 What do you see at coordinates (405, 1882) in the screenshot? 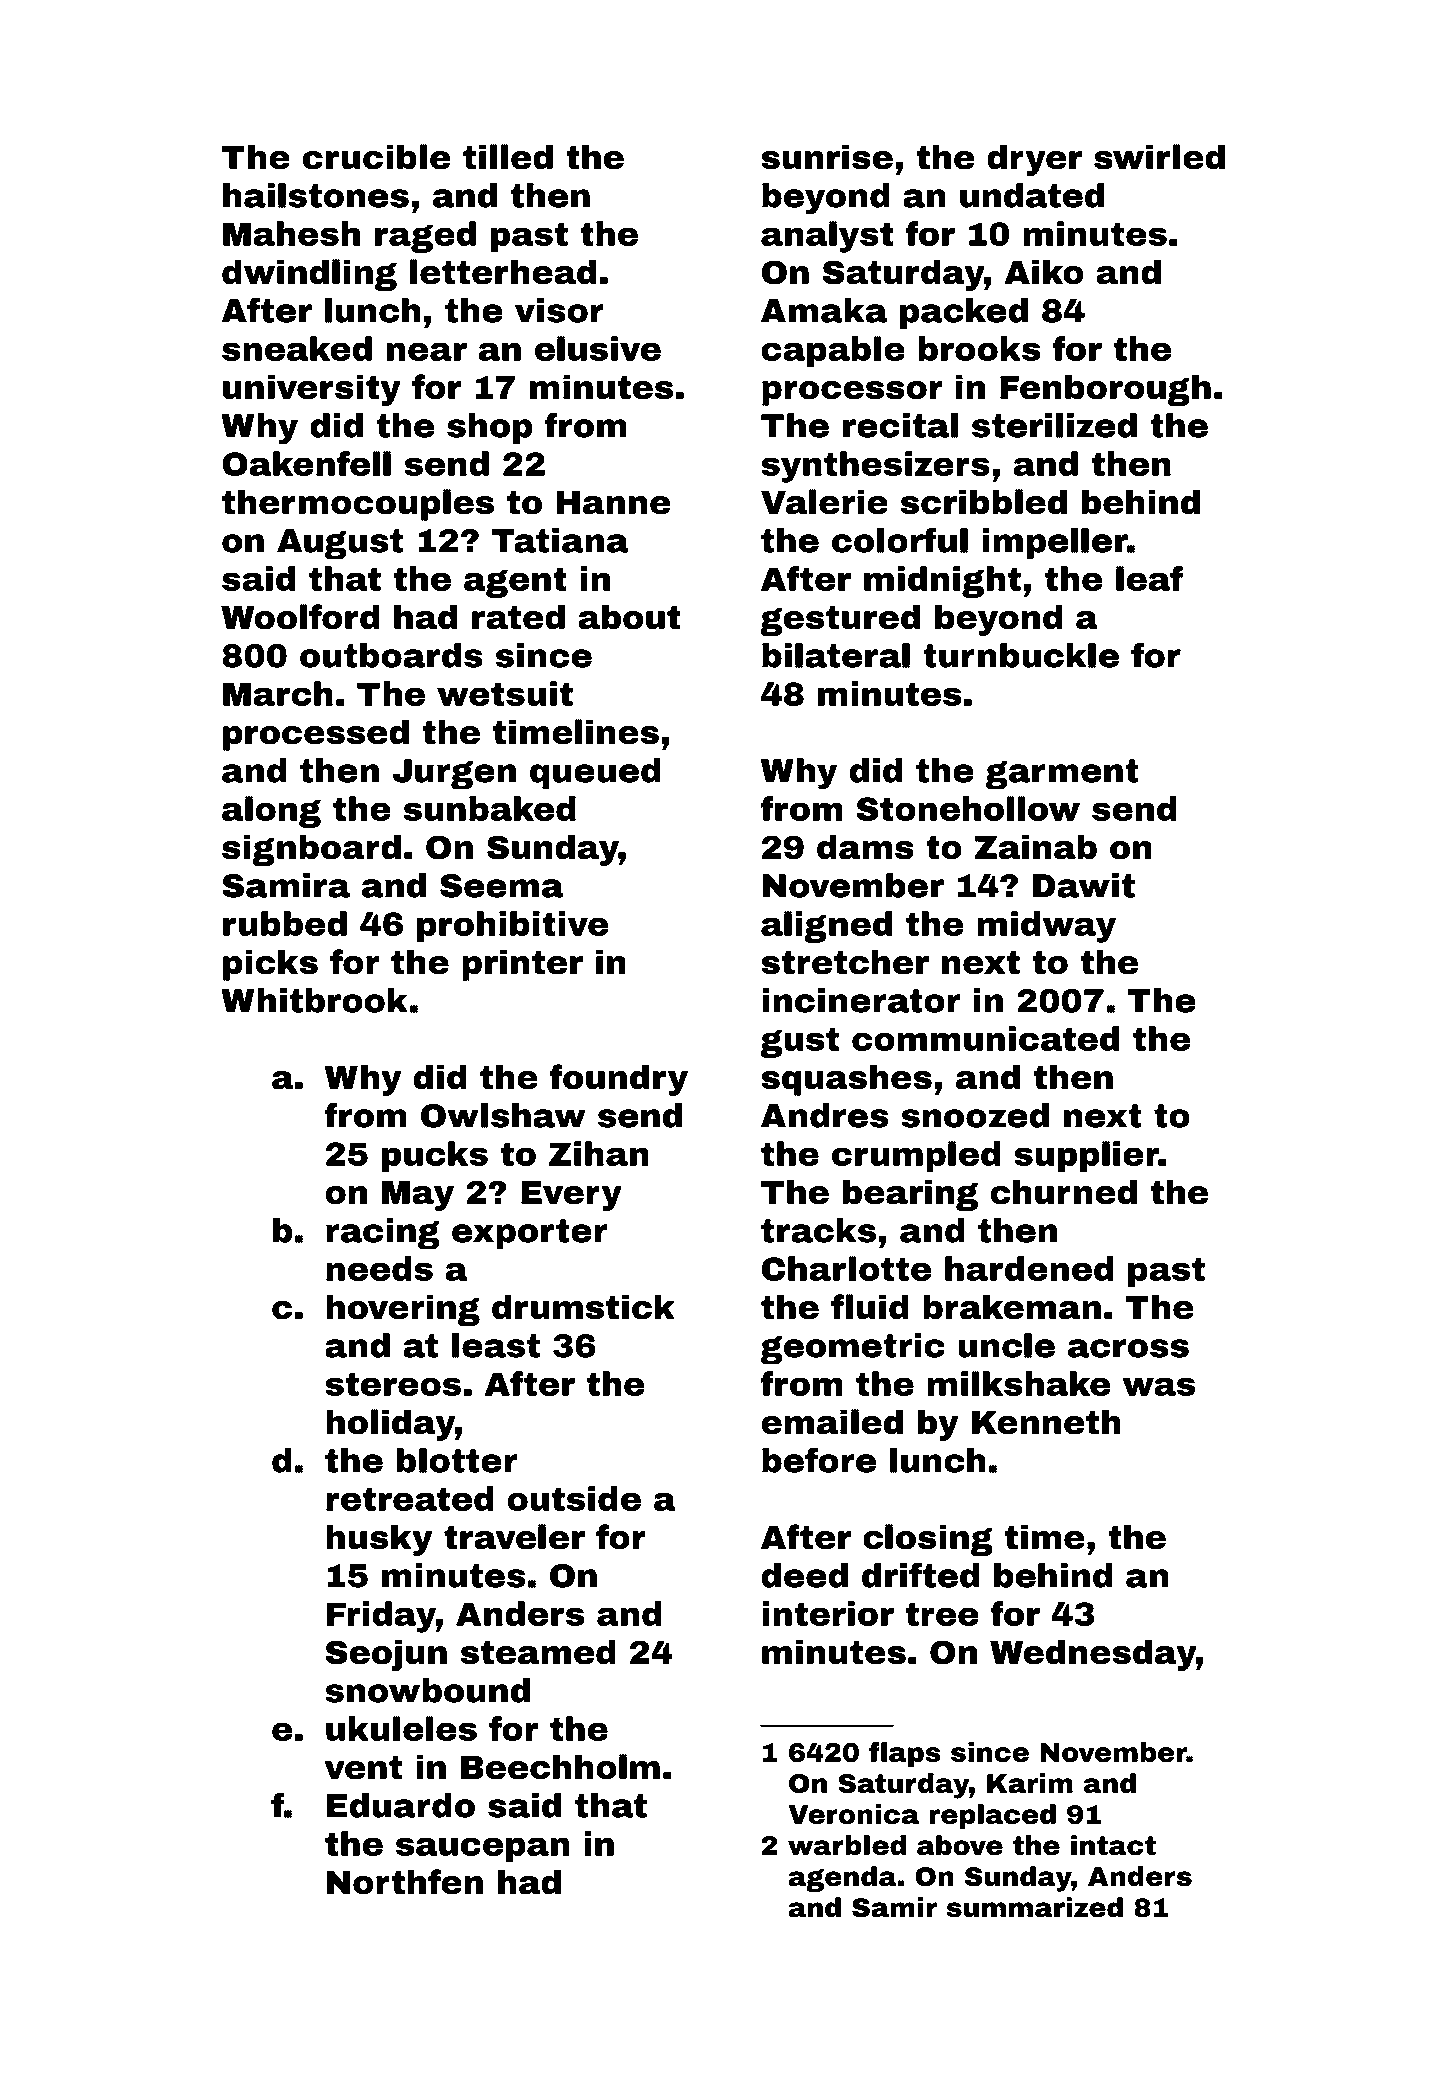
I see `Northfen` at bounding box center [405, 1882].
